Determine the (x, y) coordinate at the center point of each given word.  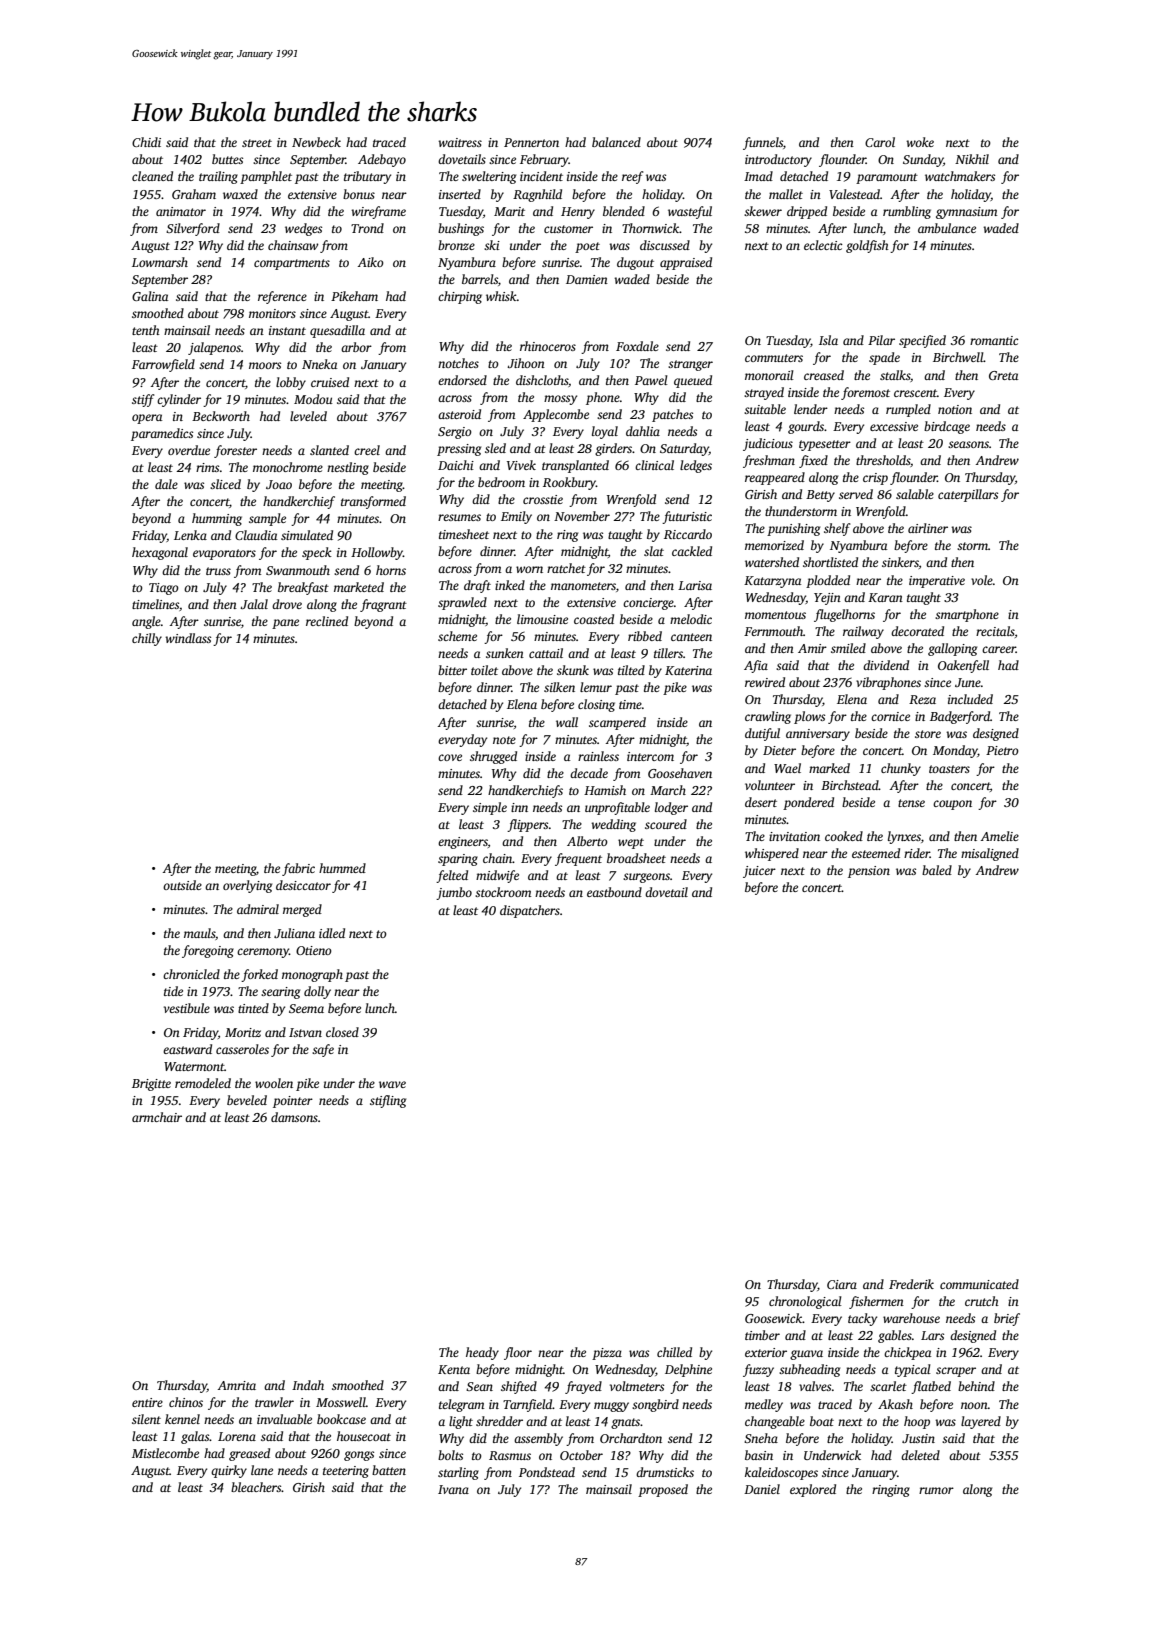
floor (518, 1353)
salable (915, 494)
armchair (157, 1117)
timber (762, 1335)
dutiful (762, 734)
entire (147, 1402)
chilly (147, 639)
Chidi (146, 142)
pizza (607, 1354)
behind (976, 1386)
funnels (763, 143)
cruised (330, 382)
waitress (460, 142)
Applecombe (556, 415)
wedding (613, 825)
